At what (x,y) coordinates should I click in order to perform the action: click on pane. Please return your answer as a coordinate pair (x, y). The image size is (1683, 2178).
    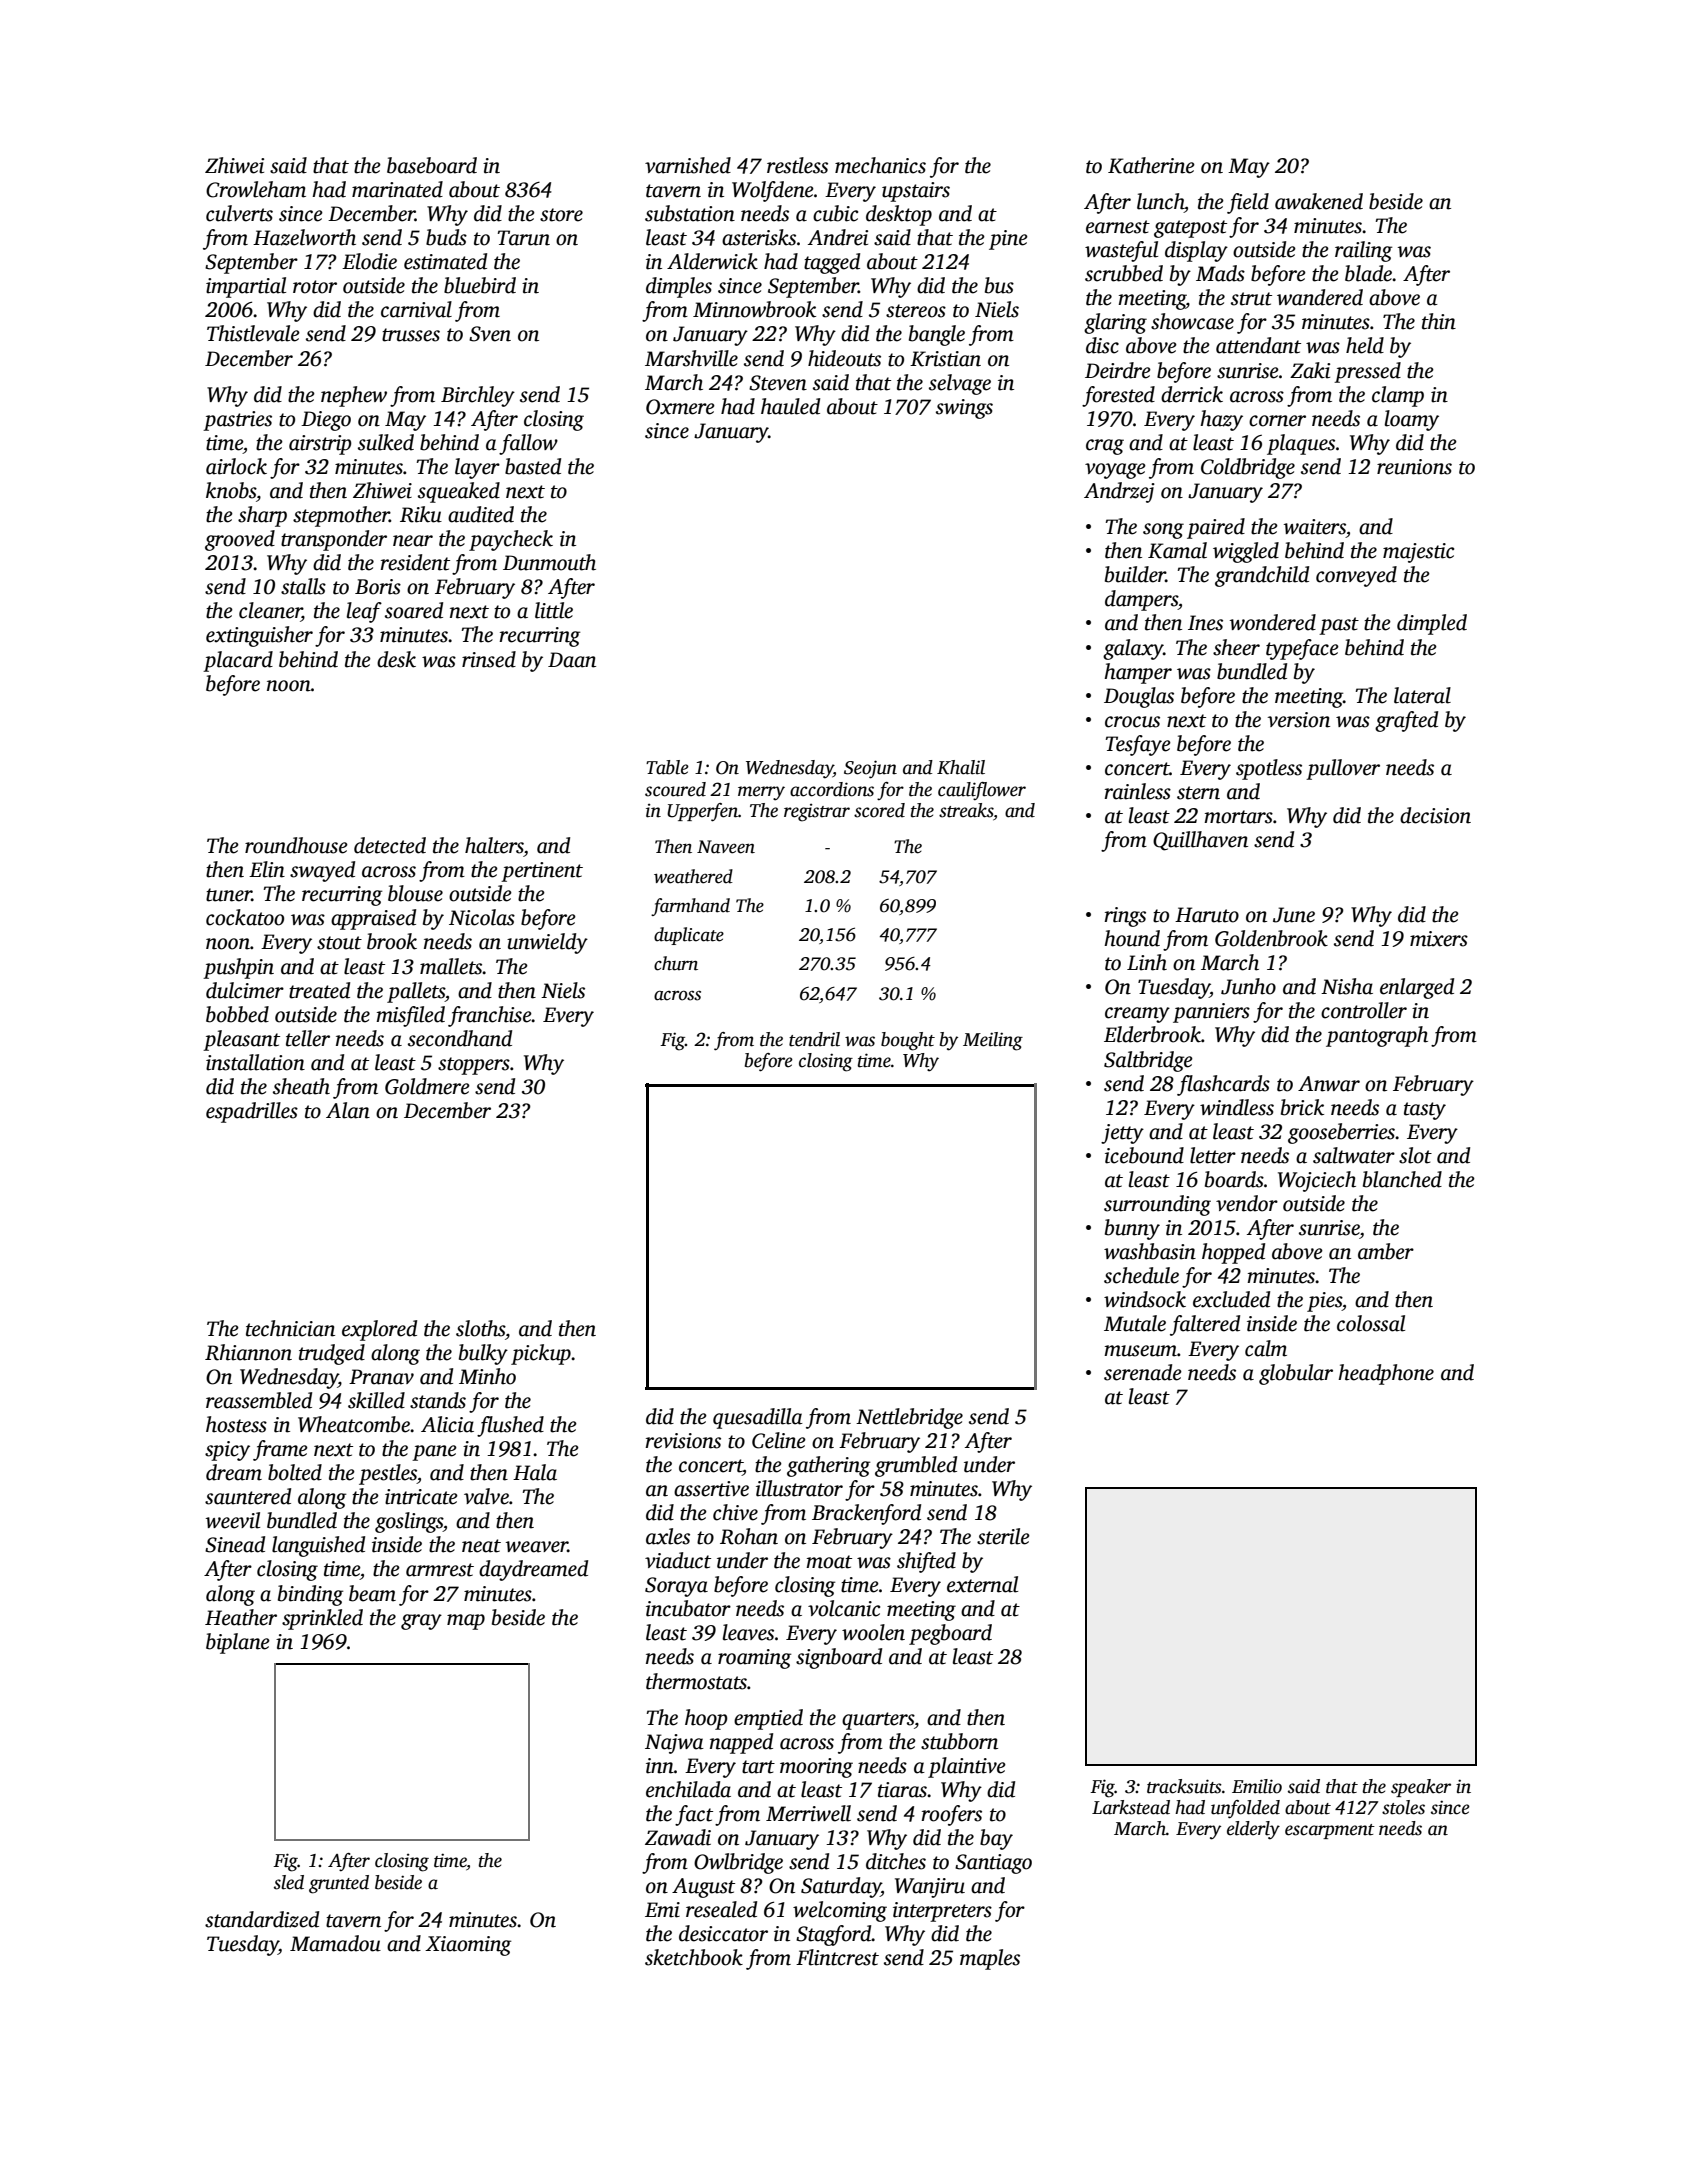
    Looking at the image, I should click on (434, 1453).
